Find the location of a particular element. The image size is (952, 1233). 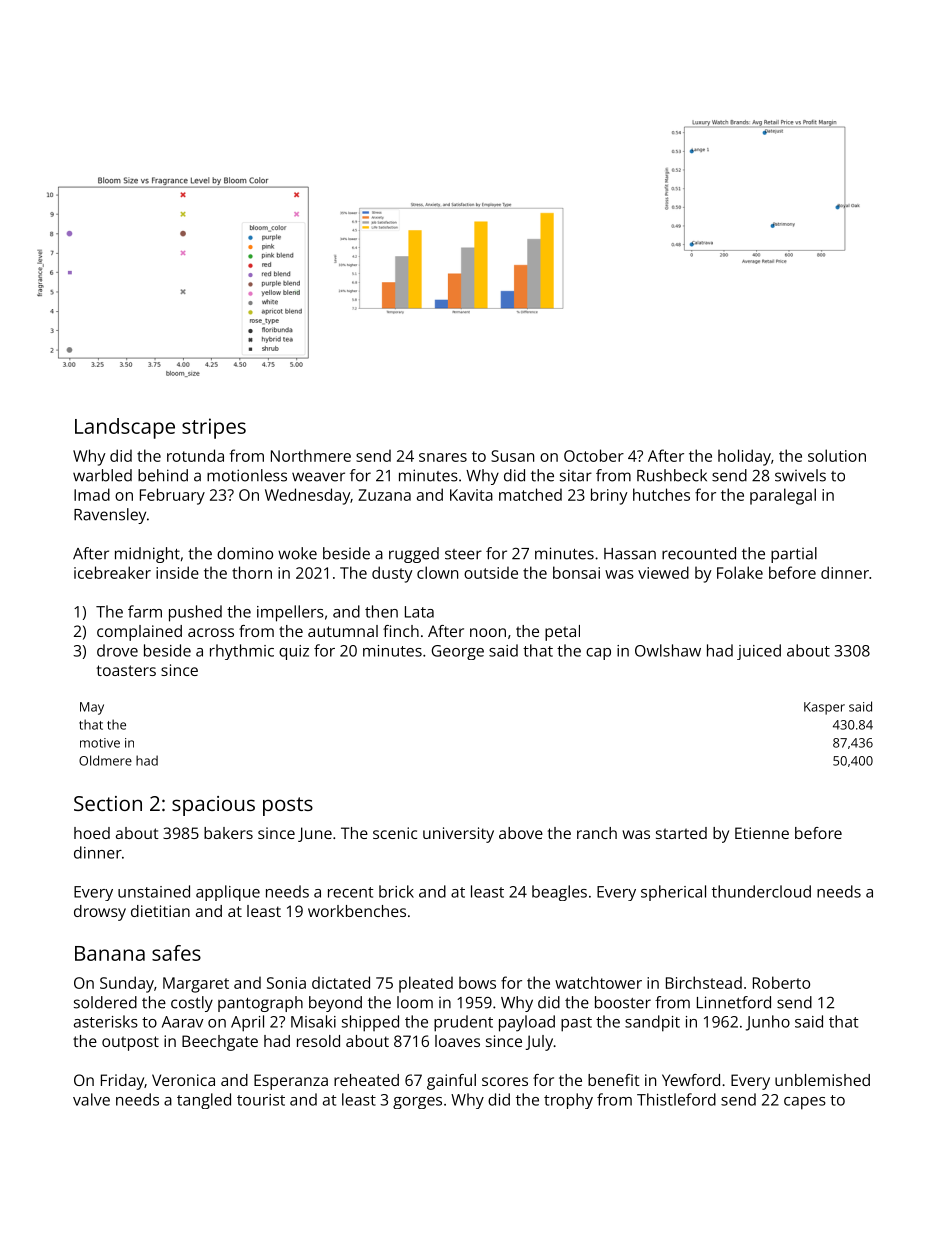

Veronica is located at coordinates (183, 1080).
